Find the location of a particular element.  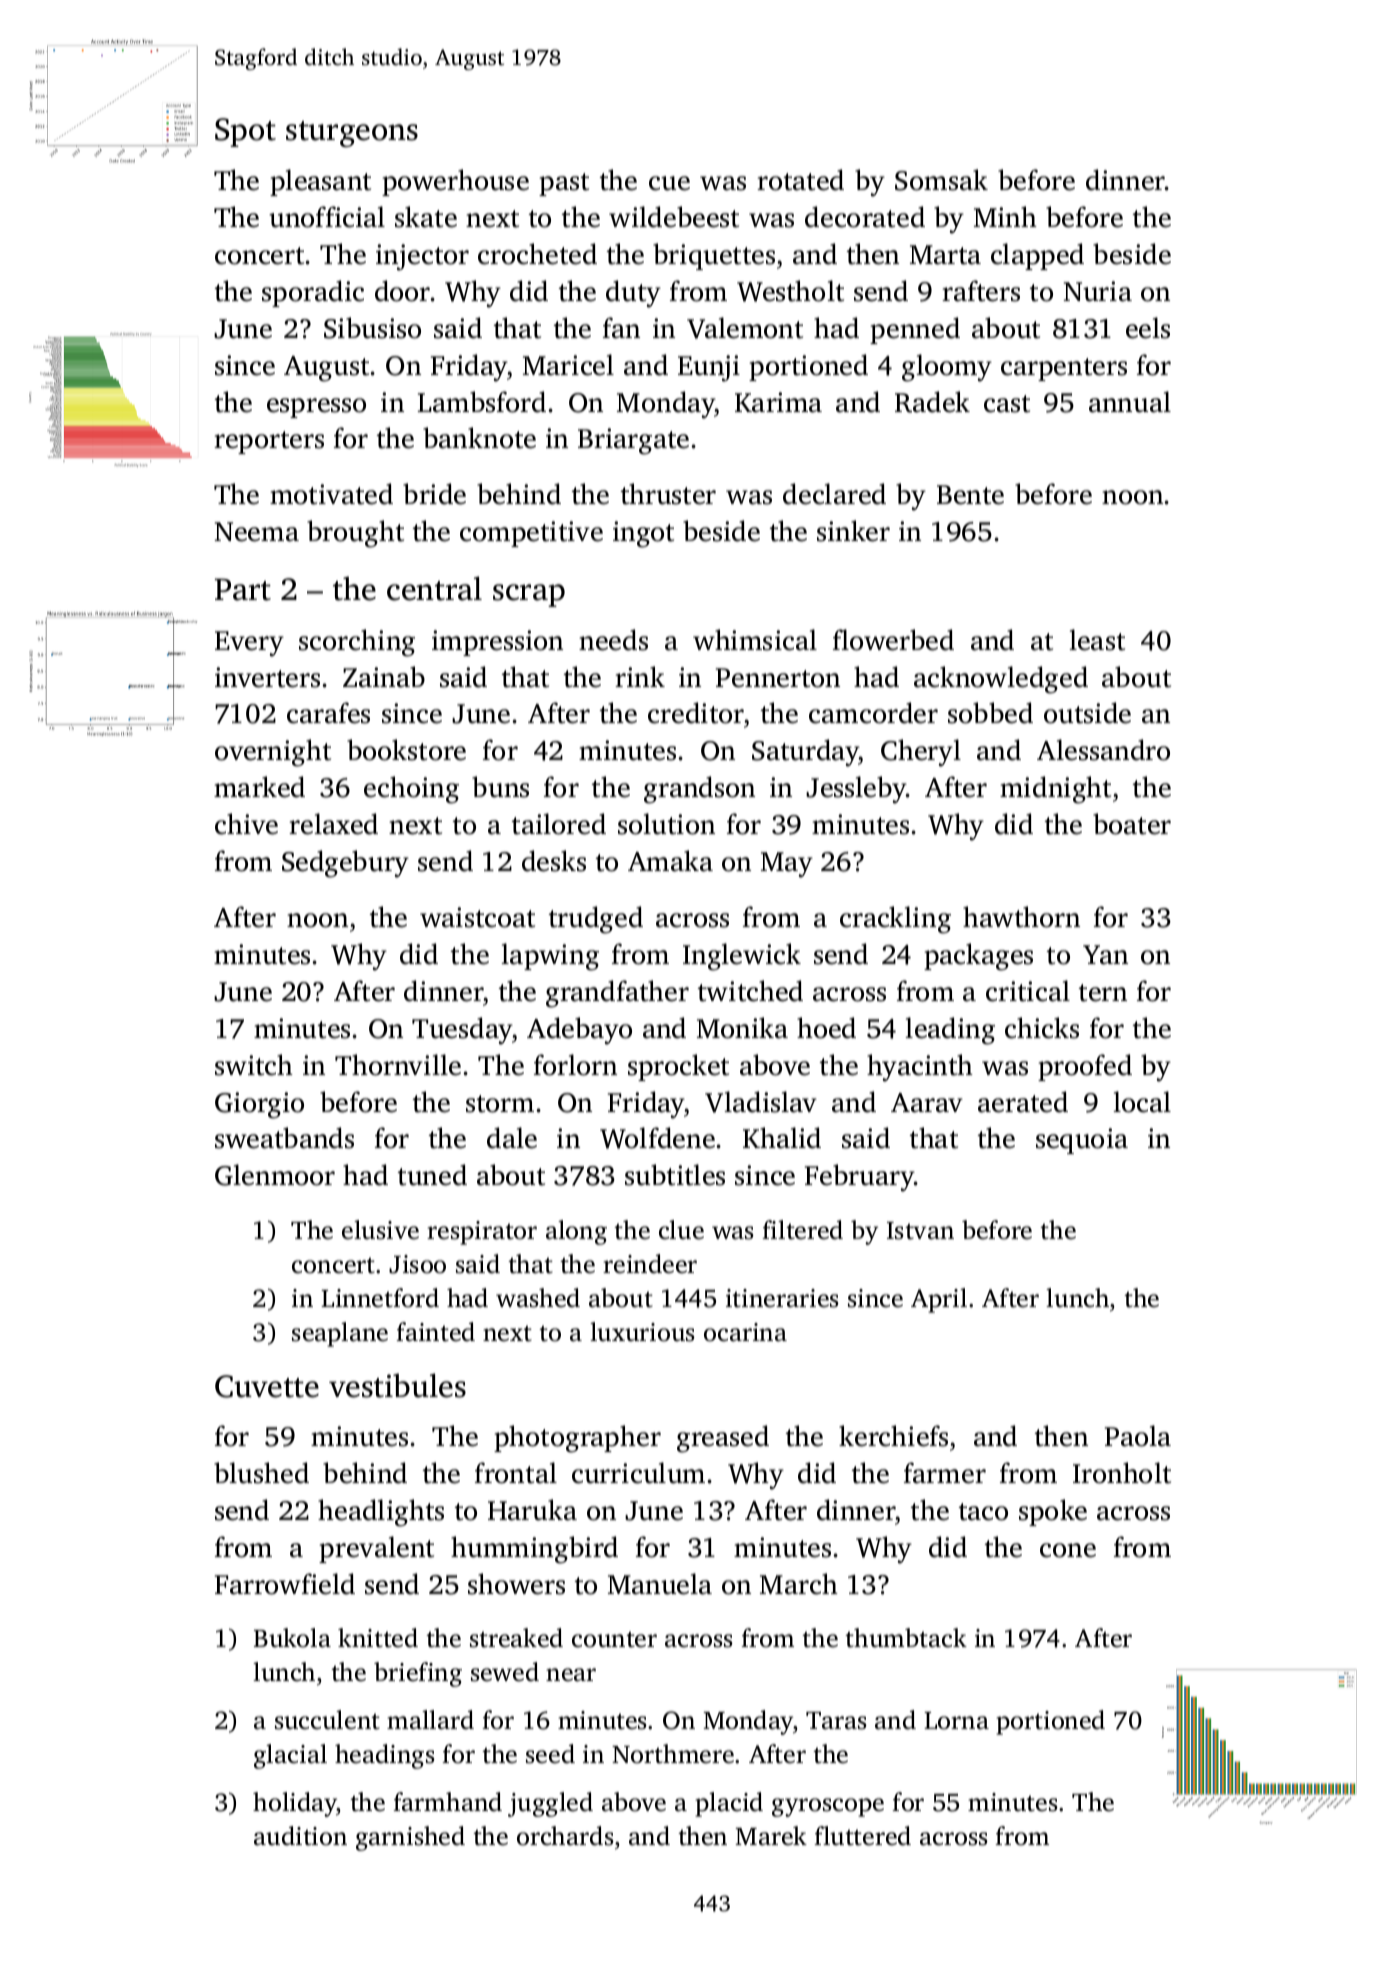

carpenters is located at coordinates (1064, 369).
